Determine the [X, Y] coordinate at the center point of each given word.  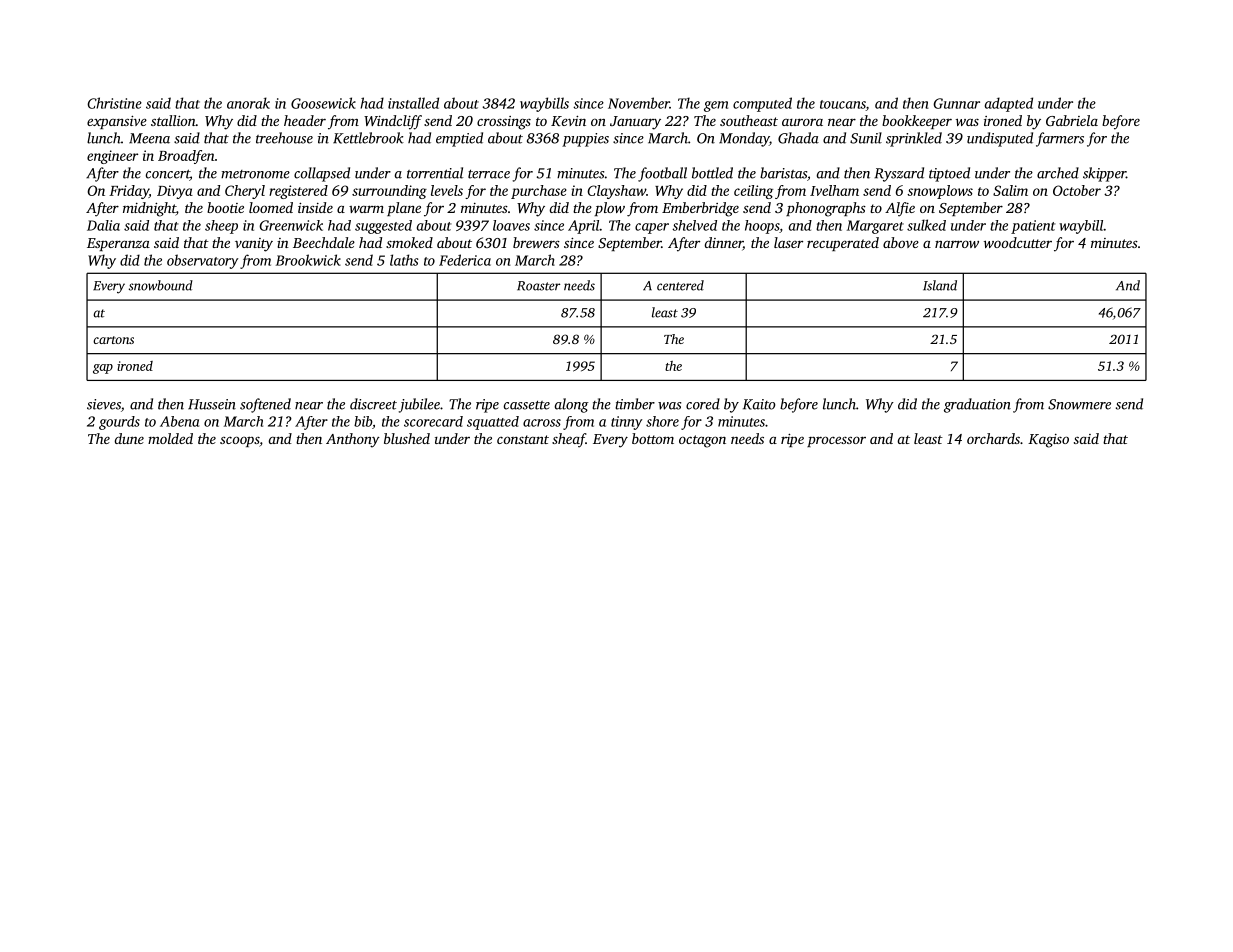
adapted [1009, 104]
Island [940, 285]
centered [680, 285]
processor [836, 441]
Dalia [103, 225]
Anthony [353, 440]
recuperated [843, 244]
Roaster [538, 286]
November [639, 103]
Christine [114, 103]
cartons [113, 340]
